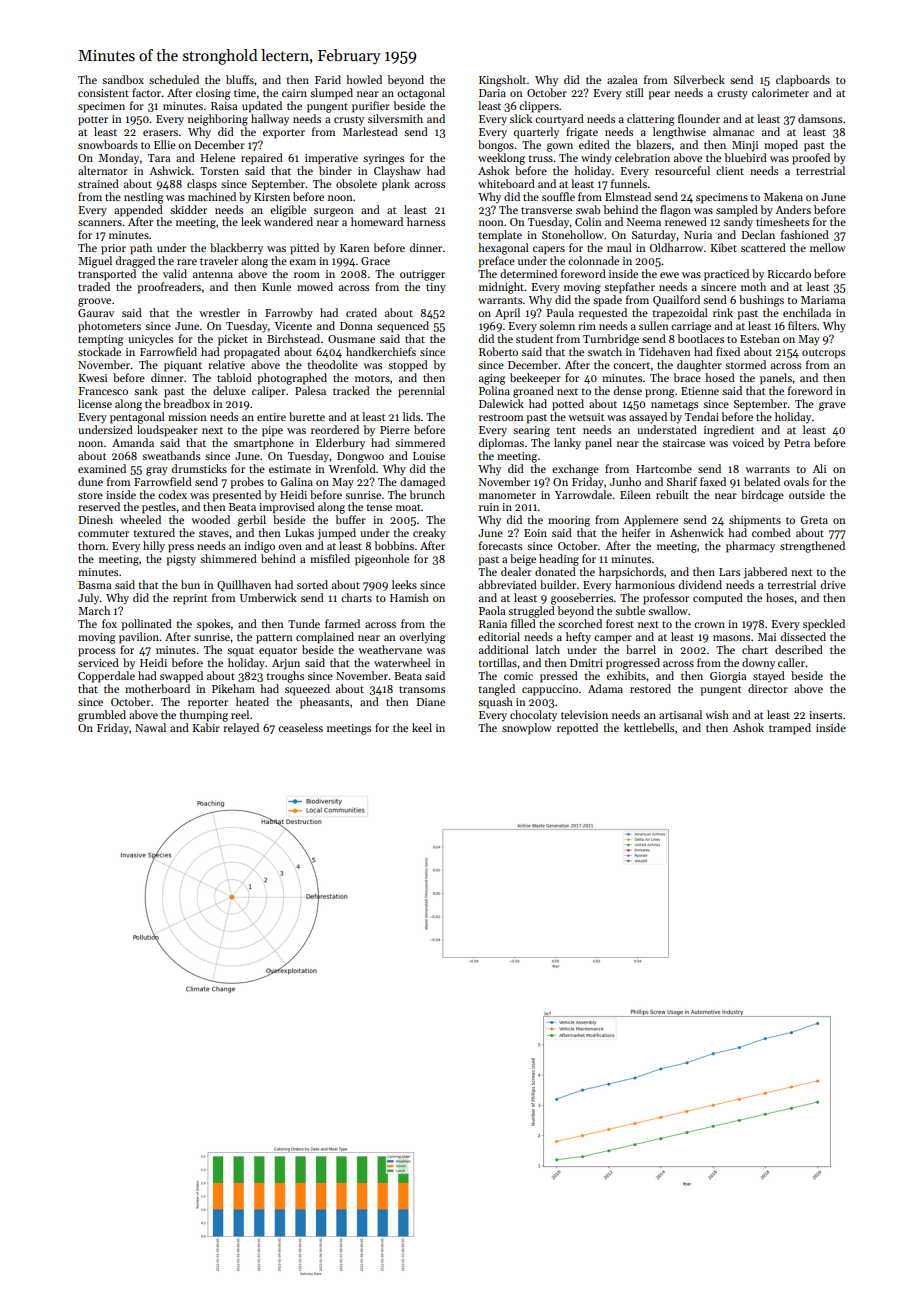  I want to click on Nawal, so click(150, 727).
